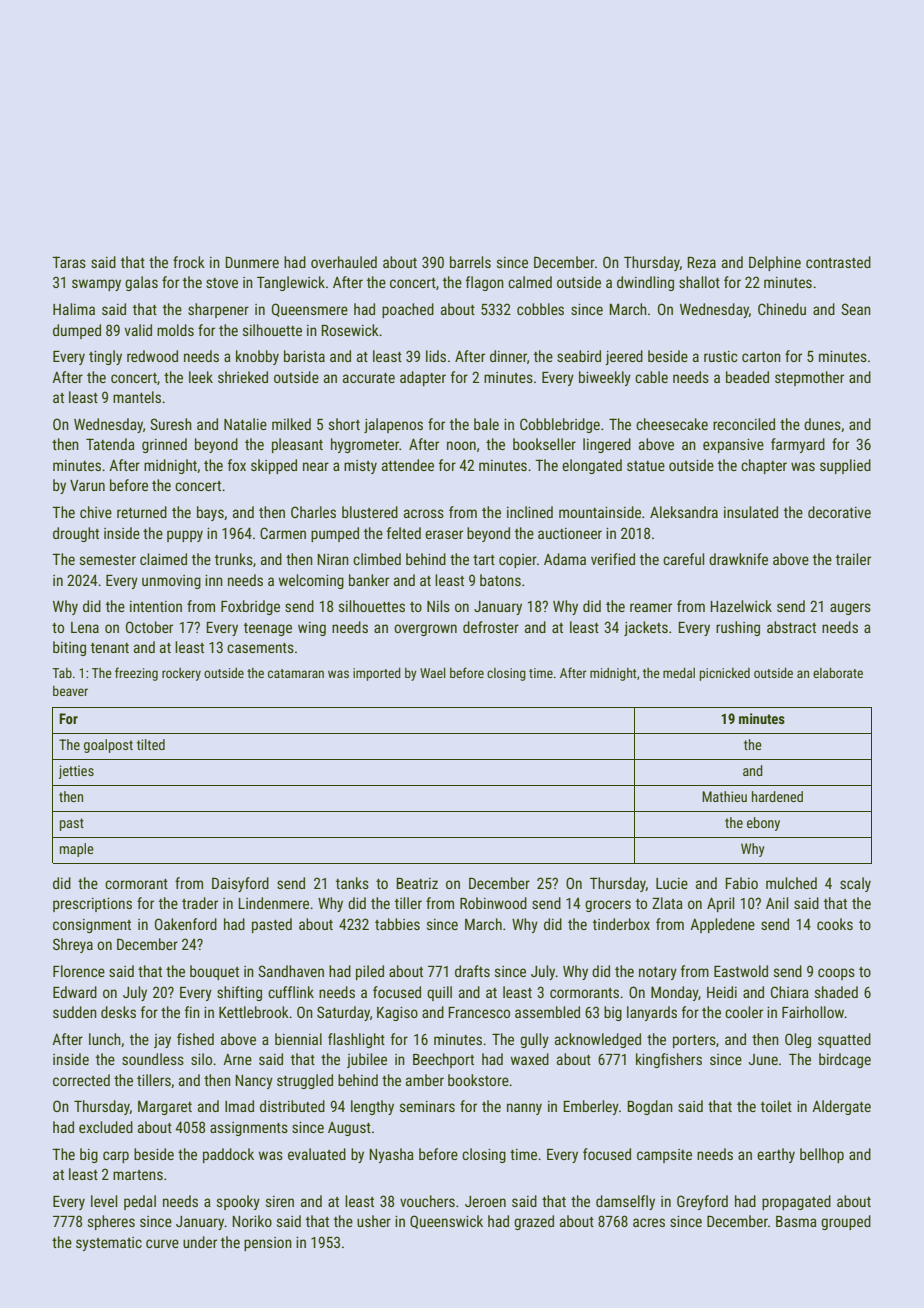 This screenshot has width=924, height=1308. Describe the element at coordinates (782, 309) in the screenshot. I see `Chinedu` at that location.
